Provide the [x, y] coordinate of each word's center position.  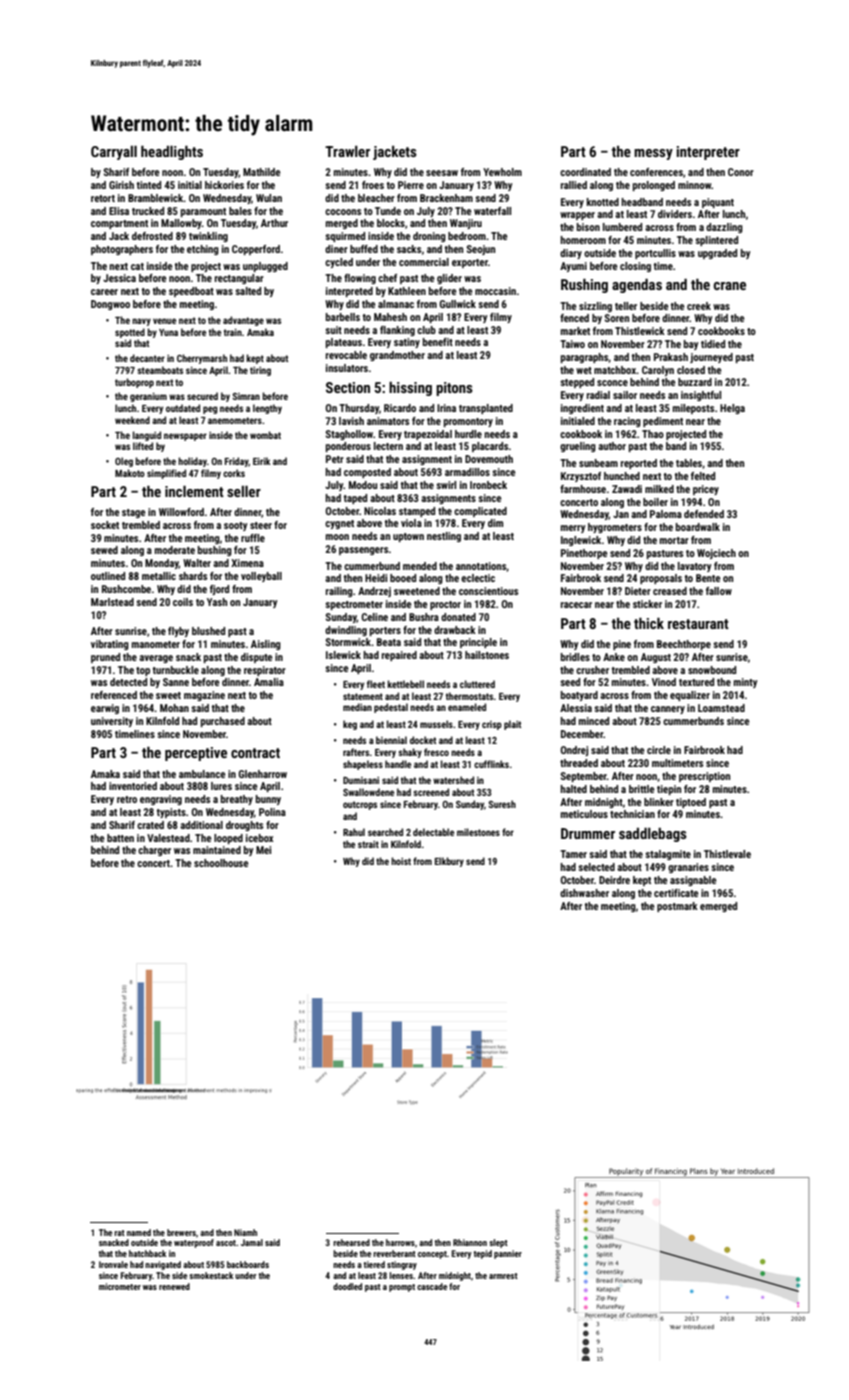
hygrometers [615, 528]
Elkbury [449, 862]
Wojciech [716, 554]
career [104, 292]
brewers [181, 1232]
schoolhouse [221, 863]
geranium [148, 397]
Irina [446, 408]
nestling [444, 537]
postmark [677, 907]
